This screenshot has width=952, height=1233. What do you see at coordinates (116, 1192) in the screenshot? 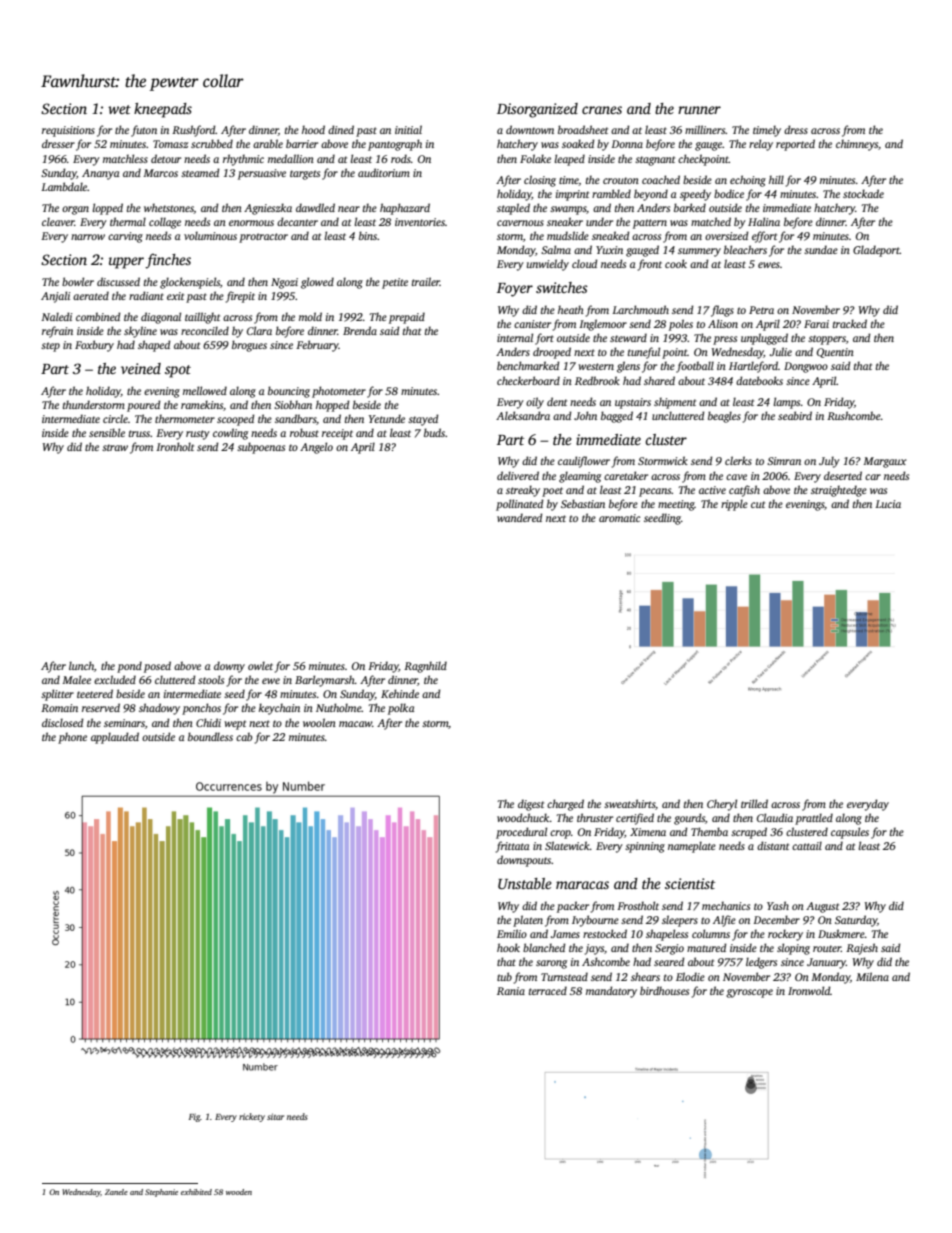
I see `Zanele` at bounding box center [116, 1192].
